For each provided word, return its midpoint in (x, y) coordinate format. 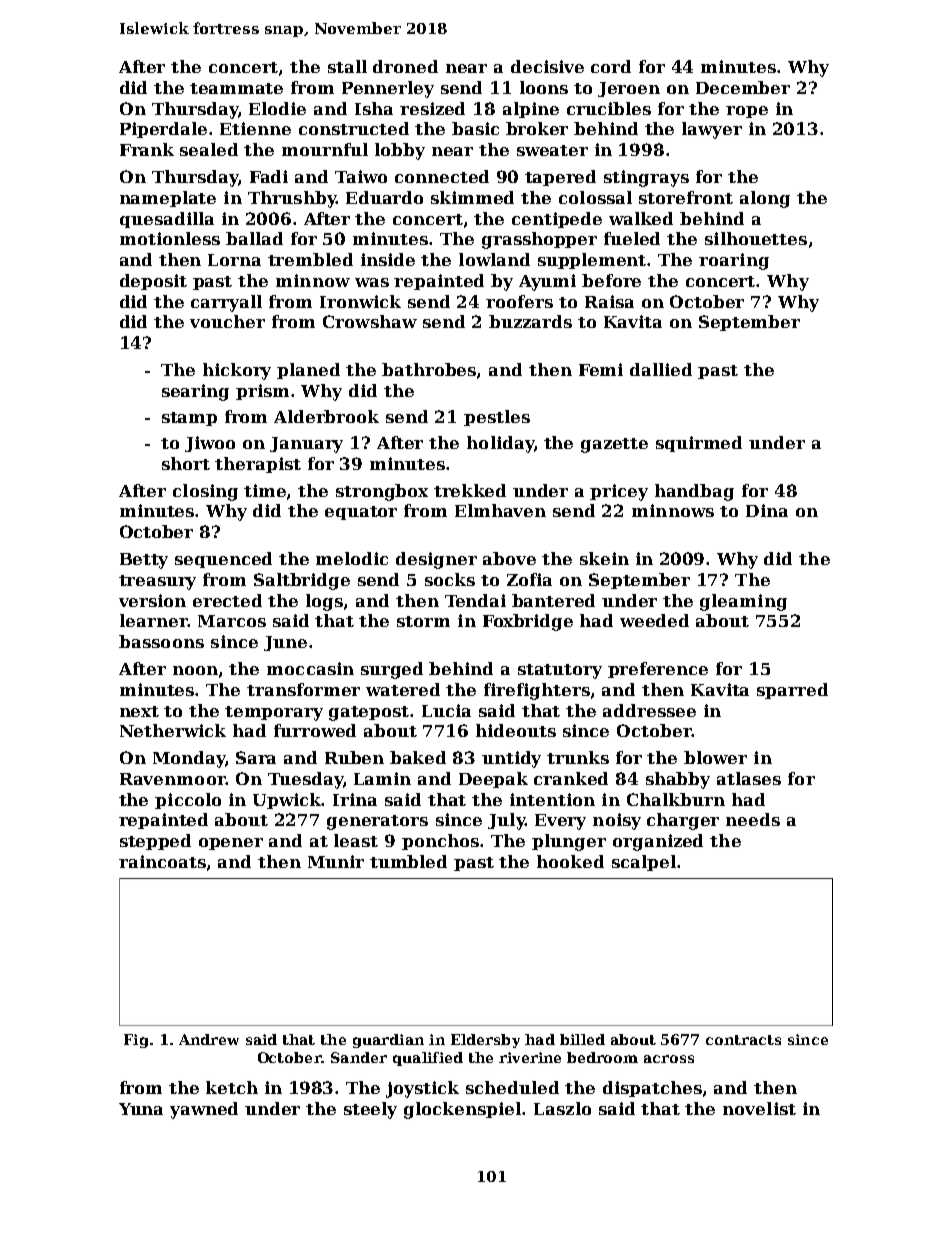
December (743, 87)
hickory (237, 371)
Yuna (141, 1109)
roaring (734, 261)
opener (231, 844)
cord (611, 66)
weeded (654, 620)
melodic (352, 558)
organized (658, 842)
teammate (236, 88)
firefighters (537, 691)
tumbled (408, 861)
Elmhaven (500, 510)
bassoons (161, 641)
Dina (767, 510)
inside (388, 259)
